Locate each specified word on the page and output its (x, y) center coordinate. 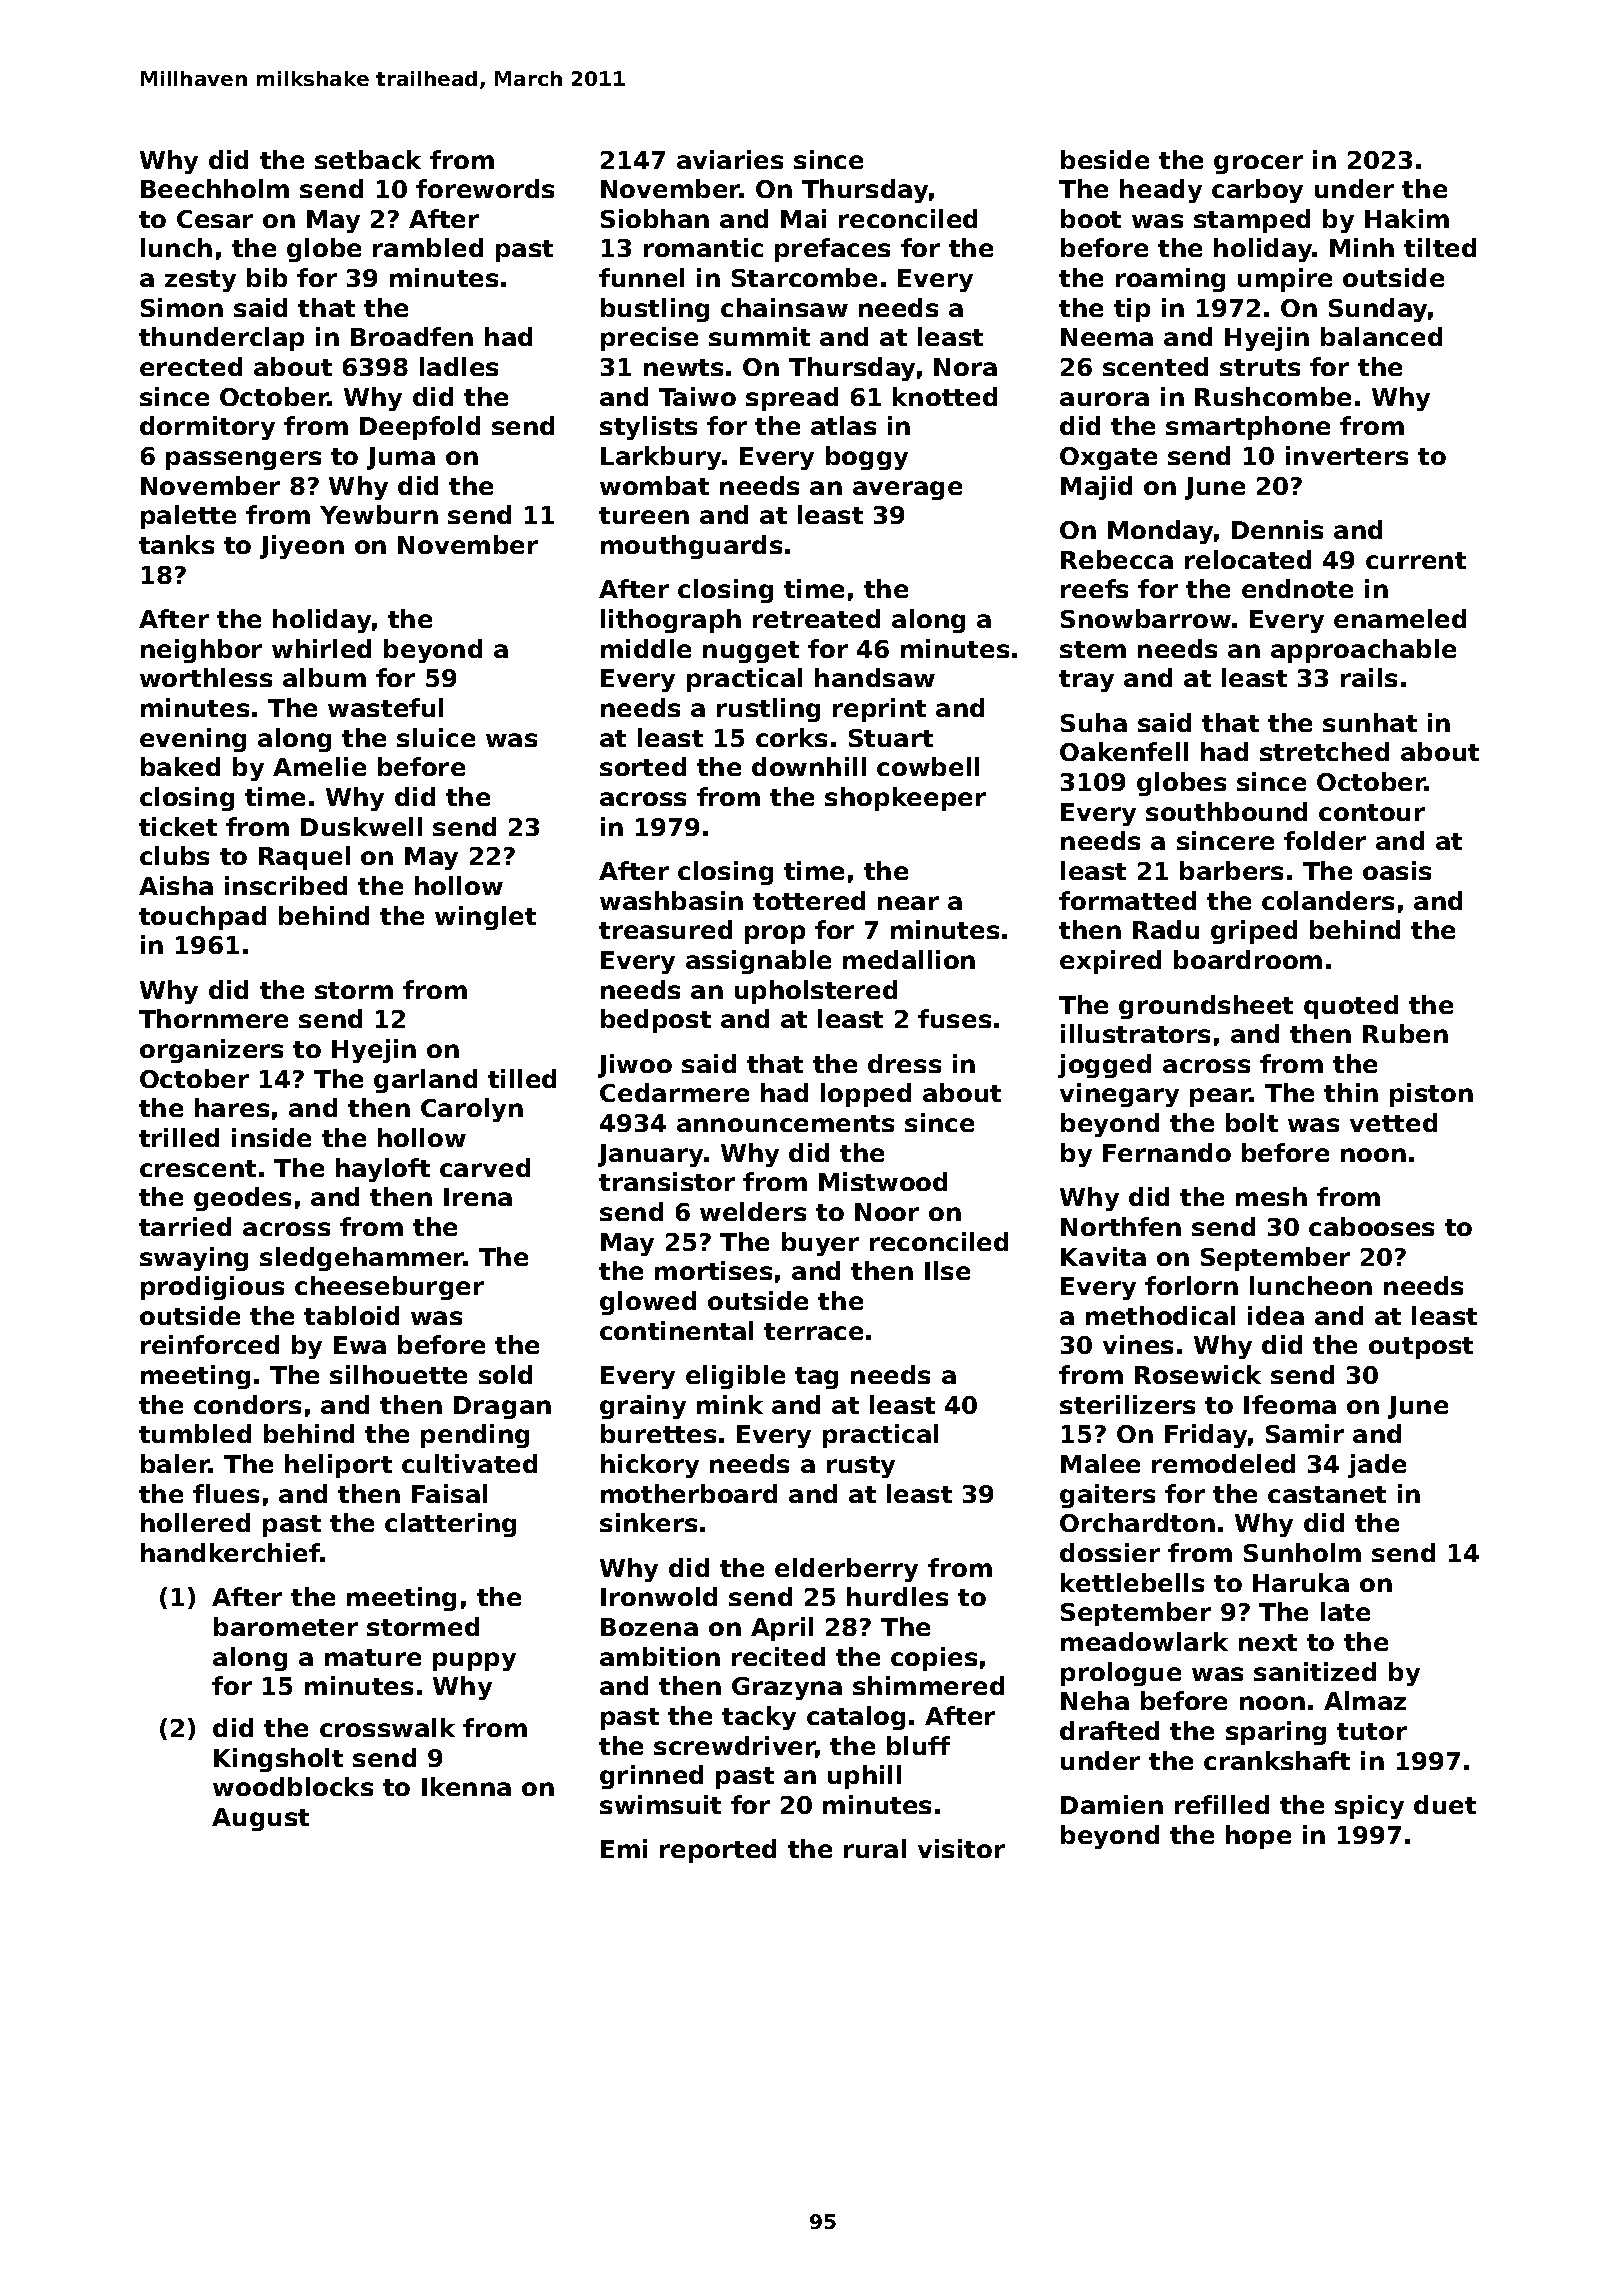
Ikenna (466, 1786)
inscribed (286, 885)
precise (649, 339)
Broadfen (412, 336)
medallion (909, 959)
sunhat (1370, 722)
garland (425, 1081)
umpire (1285, 280)
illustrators (1135, 1033)
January (650, 1155)
